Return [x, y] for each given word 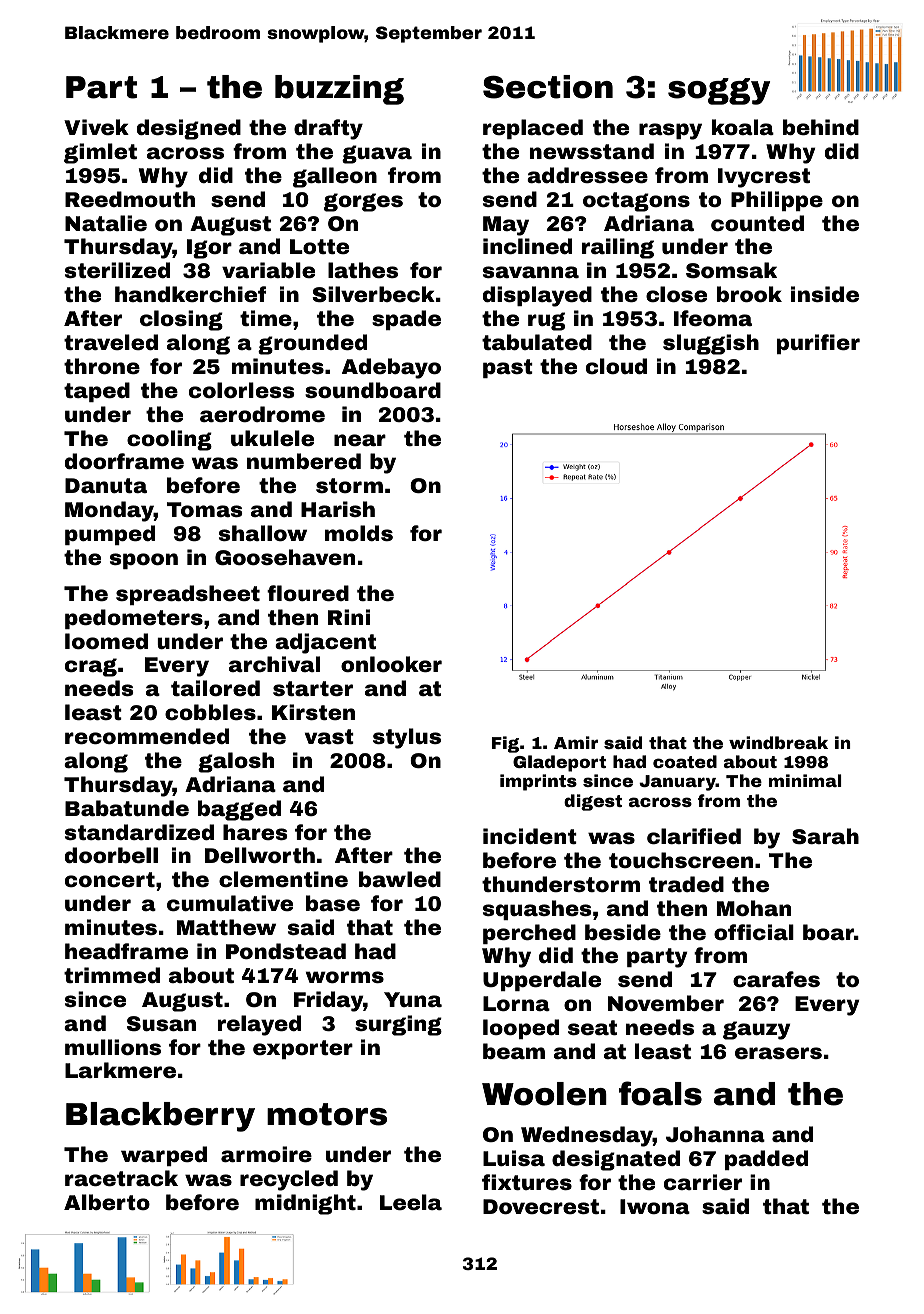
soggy [719, 91]
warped [164, 1156]
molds [359, 533]
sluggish [711, 344]
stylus [407, 738]
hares [255, 832]
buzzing [339, 90]
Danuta [106, 485]
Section [548, 87]
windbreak [778, 742]
